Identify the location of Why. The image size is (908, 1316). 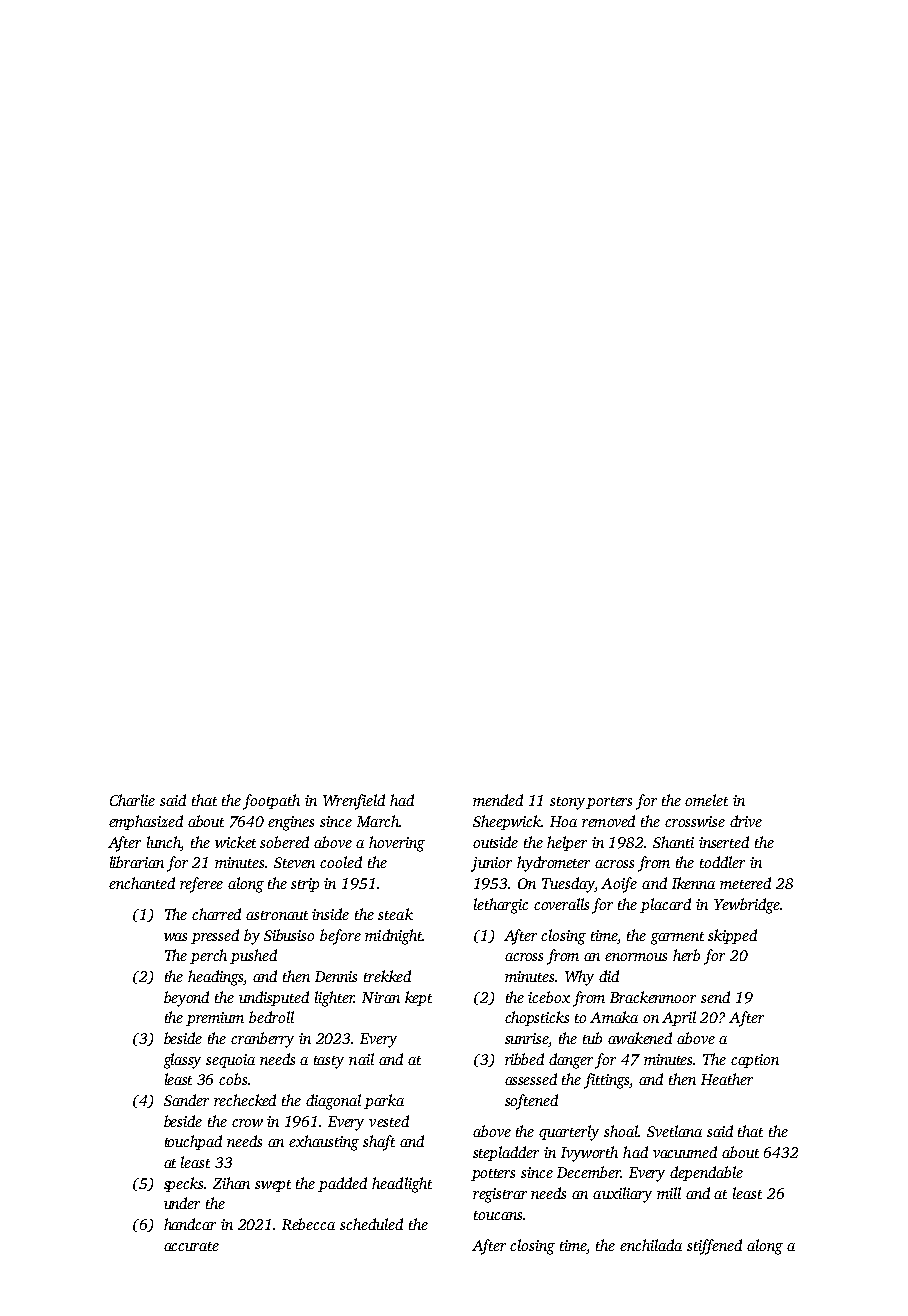
(579, 978).
